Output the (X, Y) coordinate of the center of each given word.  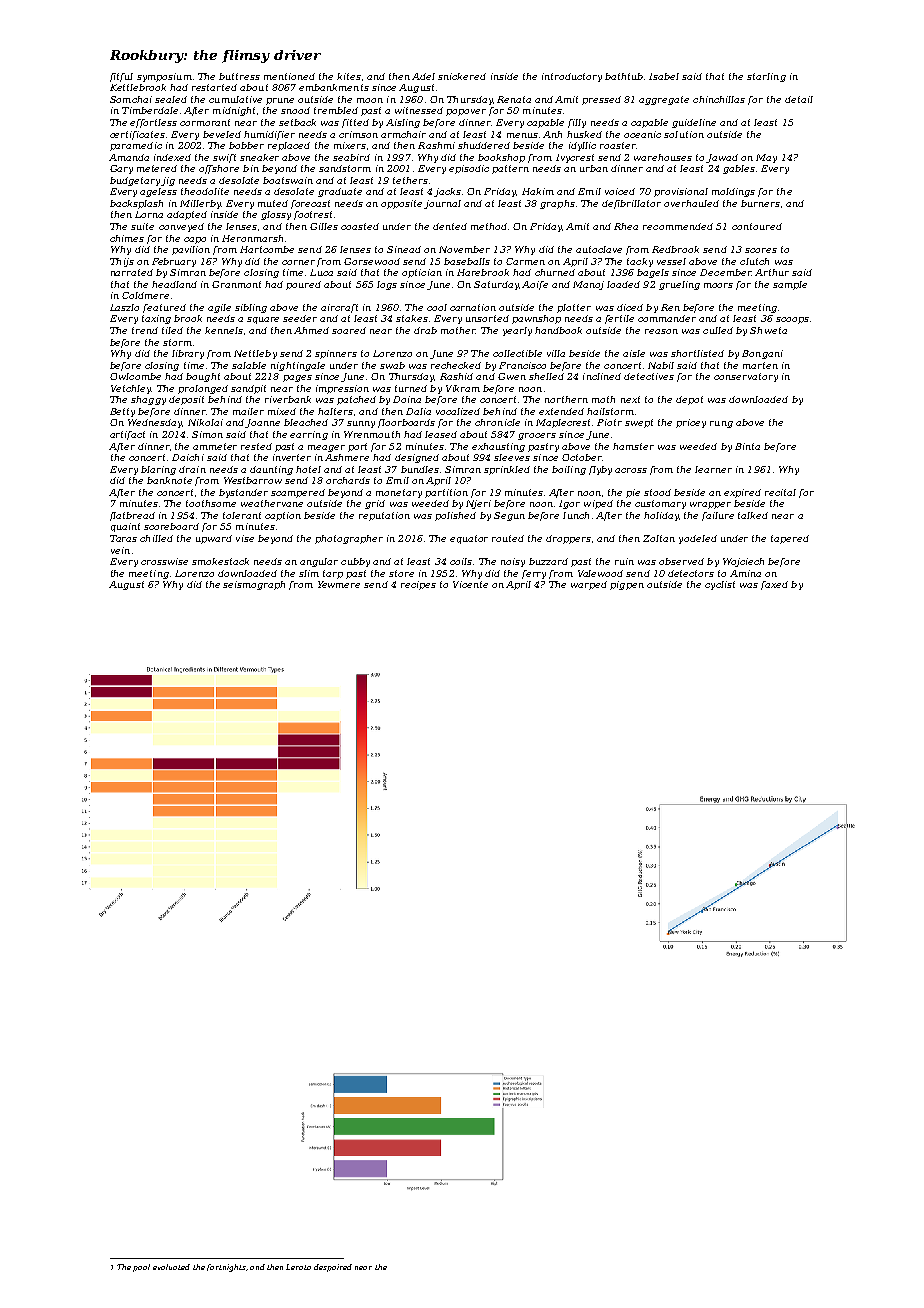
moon (370, 100)
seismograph (254, 585)
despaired (333, 1268)
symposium (164, 77)
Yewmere (339, 584)
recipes (418, 585)
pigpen (627, 585)
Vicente (470, 584)
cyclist (720, 585)
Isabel (664, 76)
